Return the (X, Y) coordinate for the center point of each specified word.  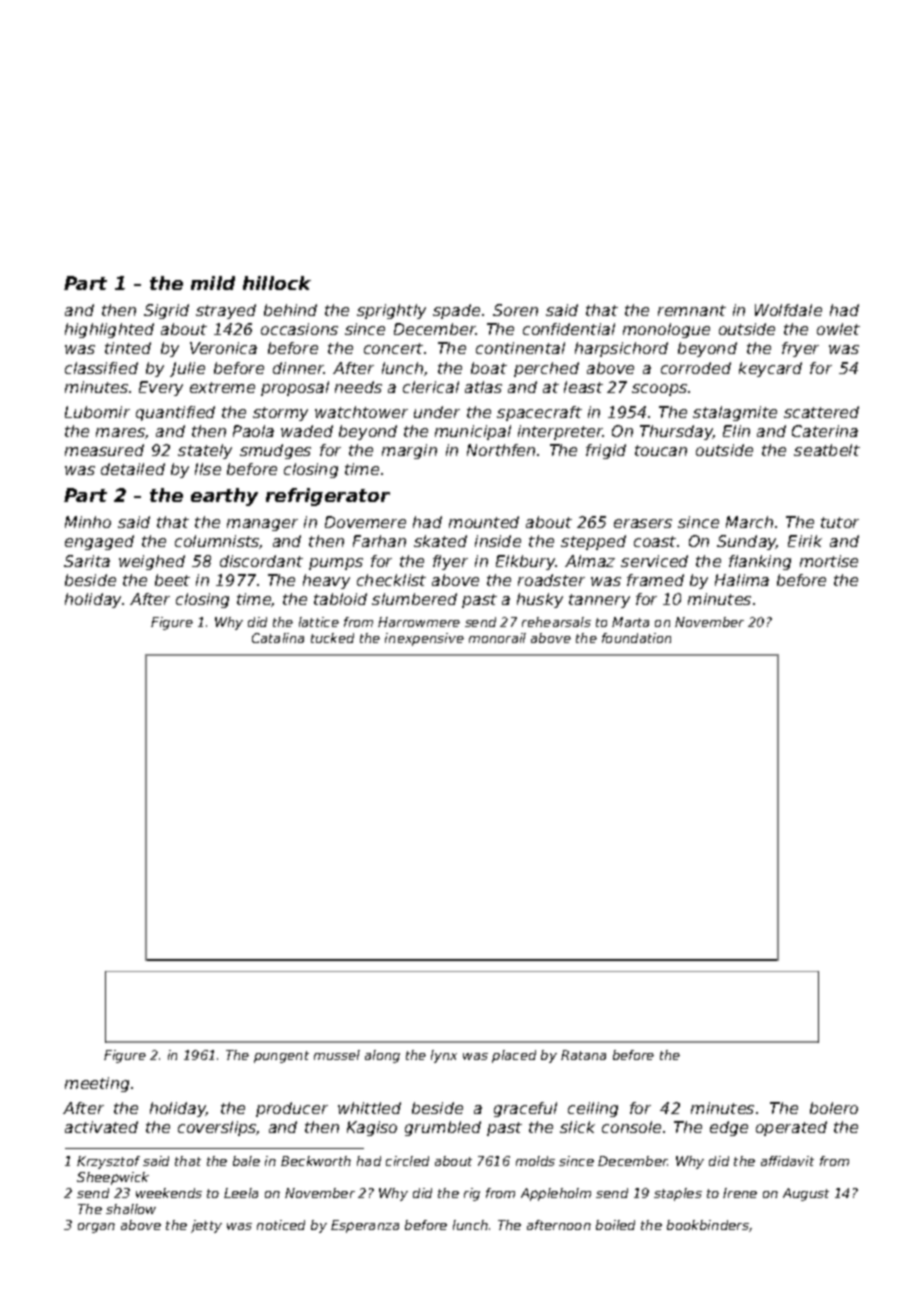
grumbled (443, 1128)
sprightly (391, 311)
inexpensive (424, 639)
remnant (692, 310)
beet (172, 580)
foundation (636, 638)
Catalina (278, 638)
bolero (834, 1108)
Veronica (223, 348)
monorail (497, 638)
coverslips (217, 1128)
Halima (742, 580)
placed (514, 1056)
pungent (281, 1057)
